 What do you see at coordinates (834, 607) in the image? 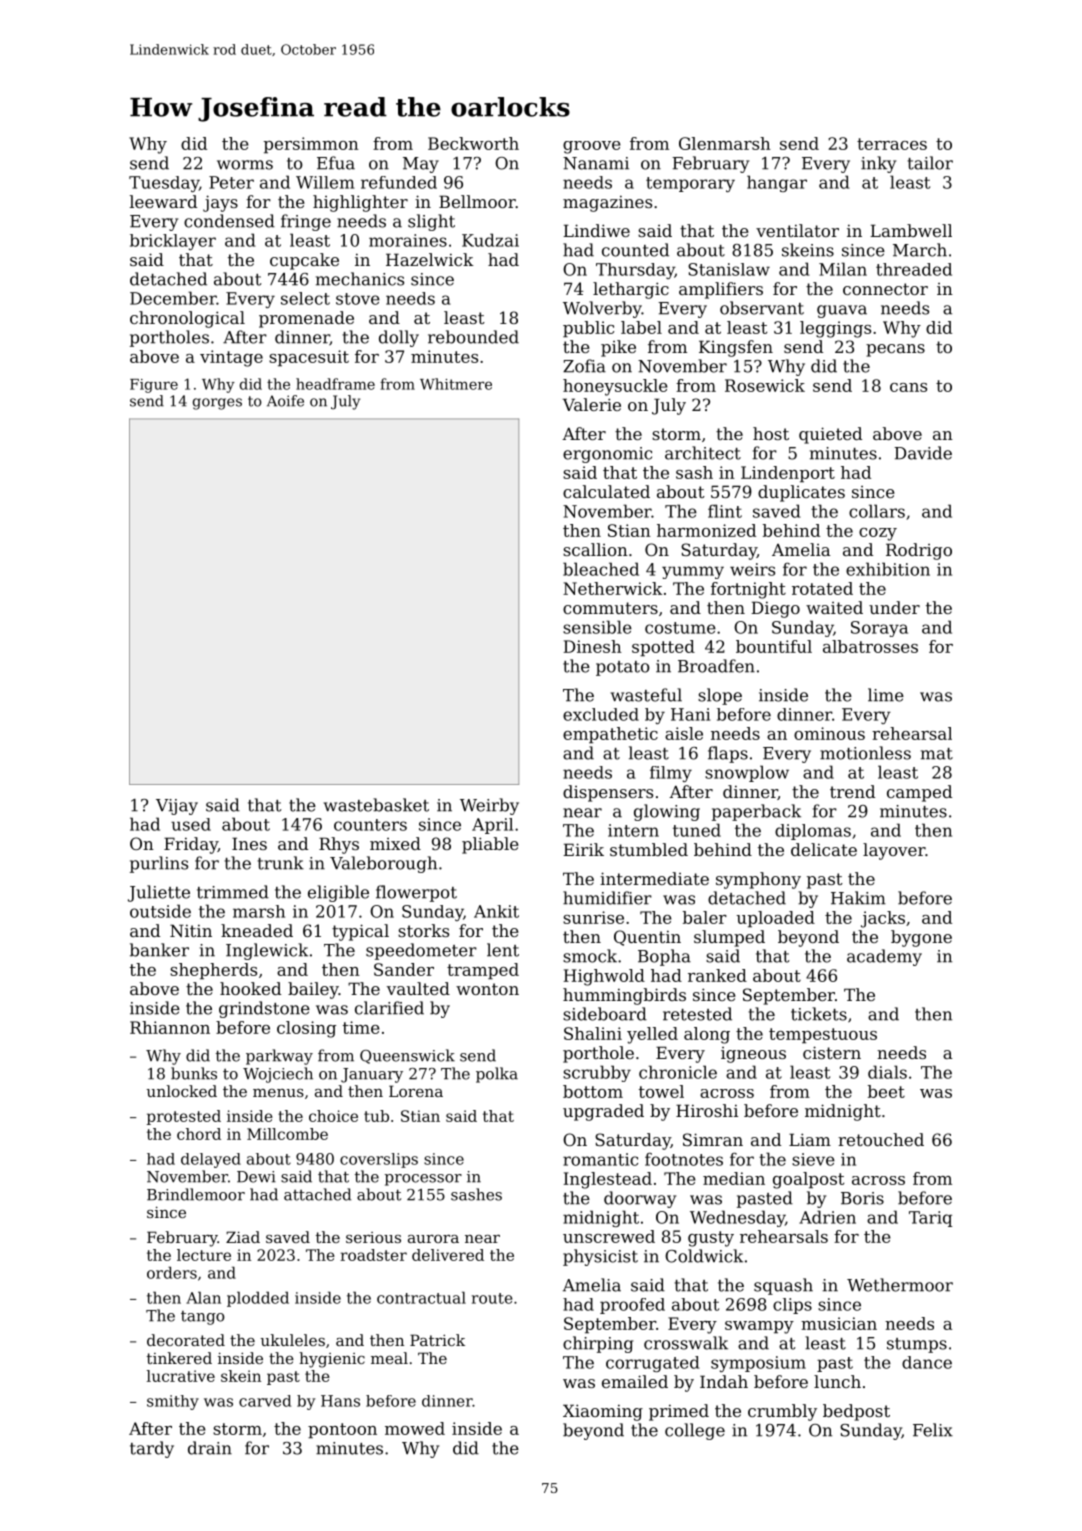
I see `waited` at bounding box center [834, 607].
